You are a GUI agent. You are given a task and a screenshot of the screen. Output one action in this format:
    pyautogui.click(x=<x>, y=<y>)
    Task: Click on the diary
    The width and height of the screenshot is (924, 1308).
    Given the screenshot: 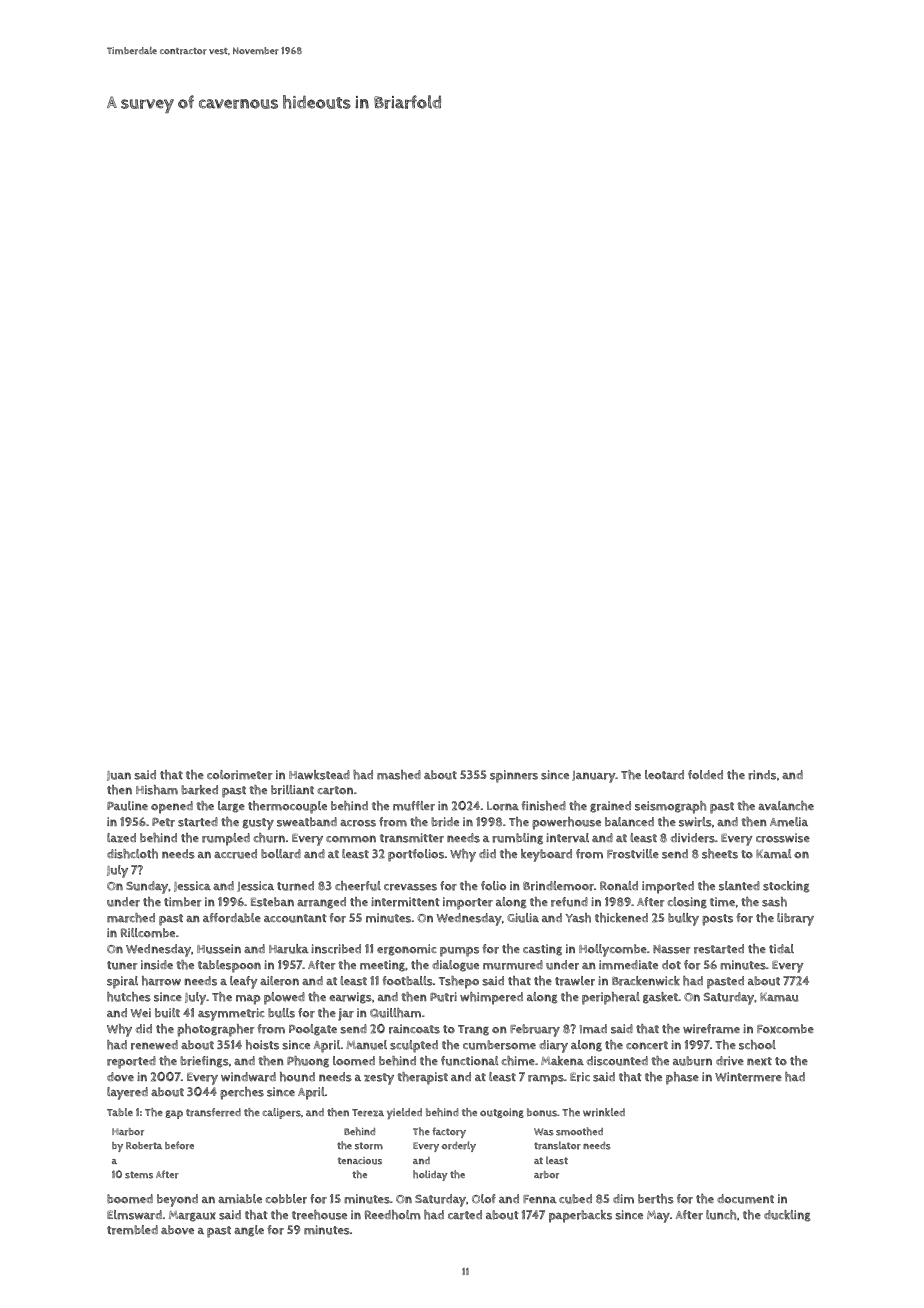 What is the action you would take?
    pyautogui.click(x=553, y=1046)
